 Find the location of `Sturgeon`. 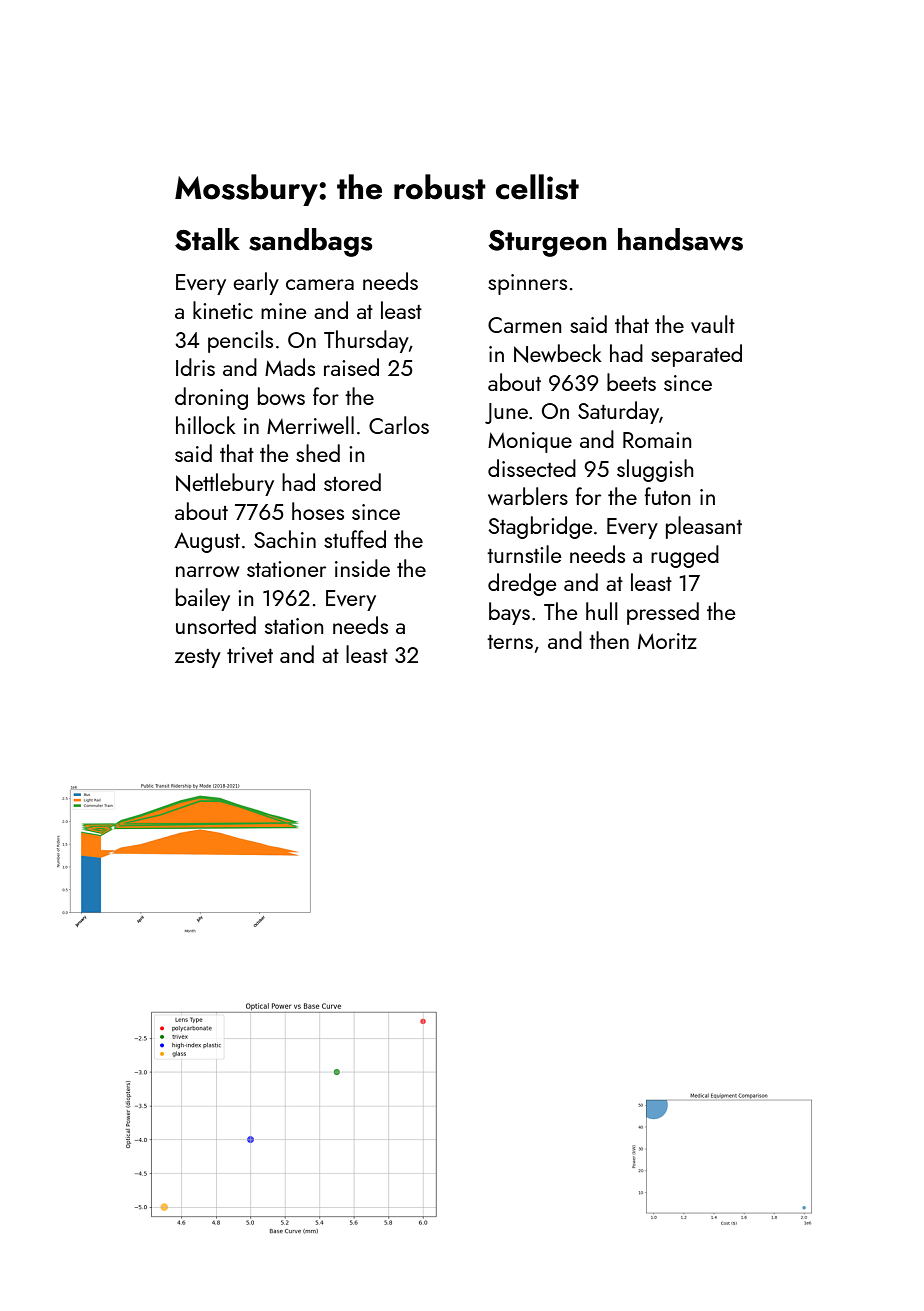

Sturgeon is located at coordinates (547, 243).
